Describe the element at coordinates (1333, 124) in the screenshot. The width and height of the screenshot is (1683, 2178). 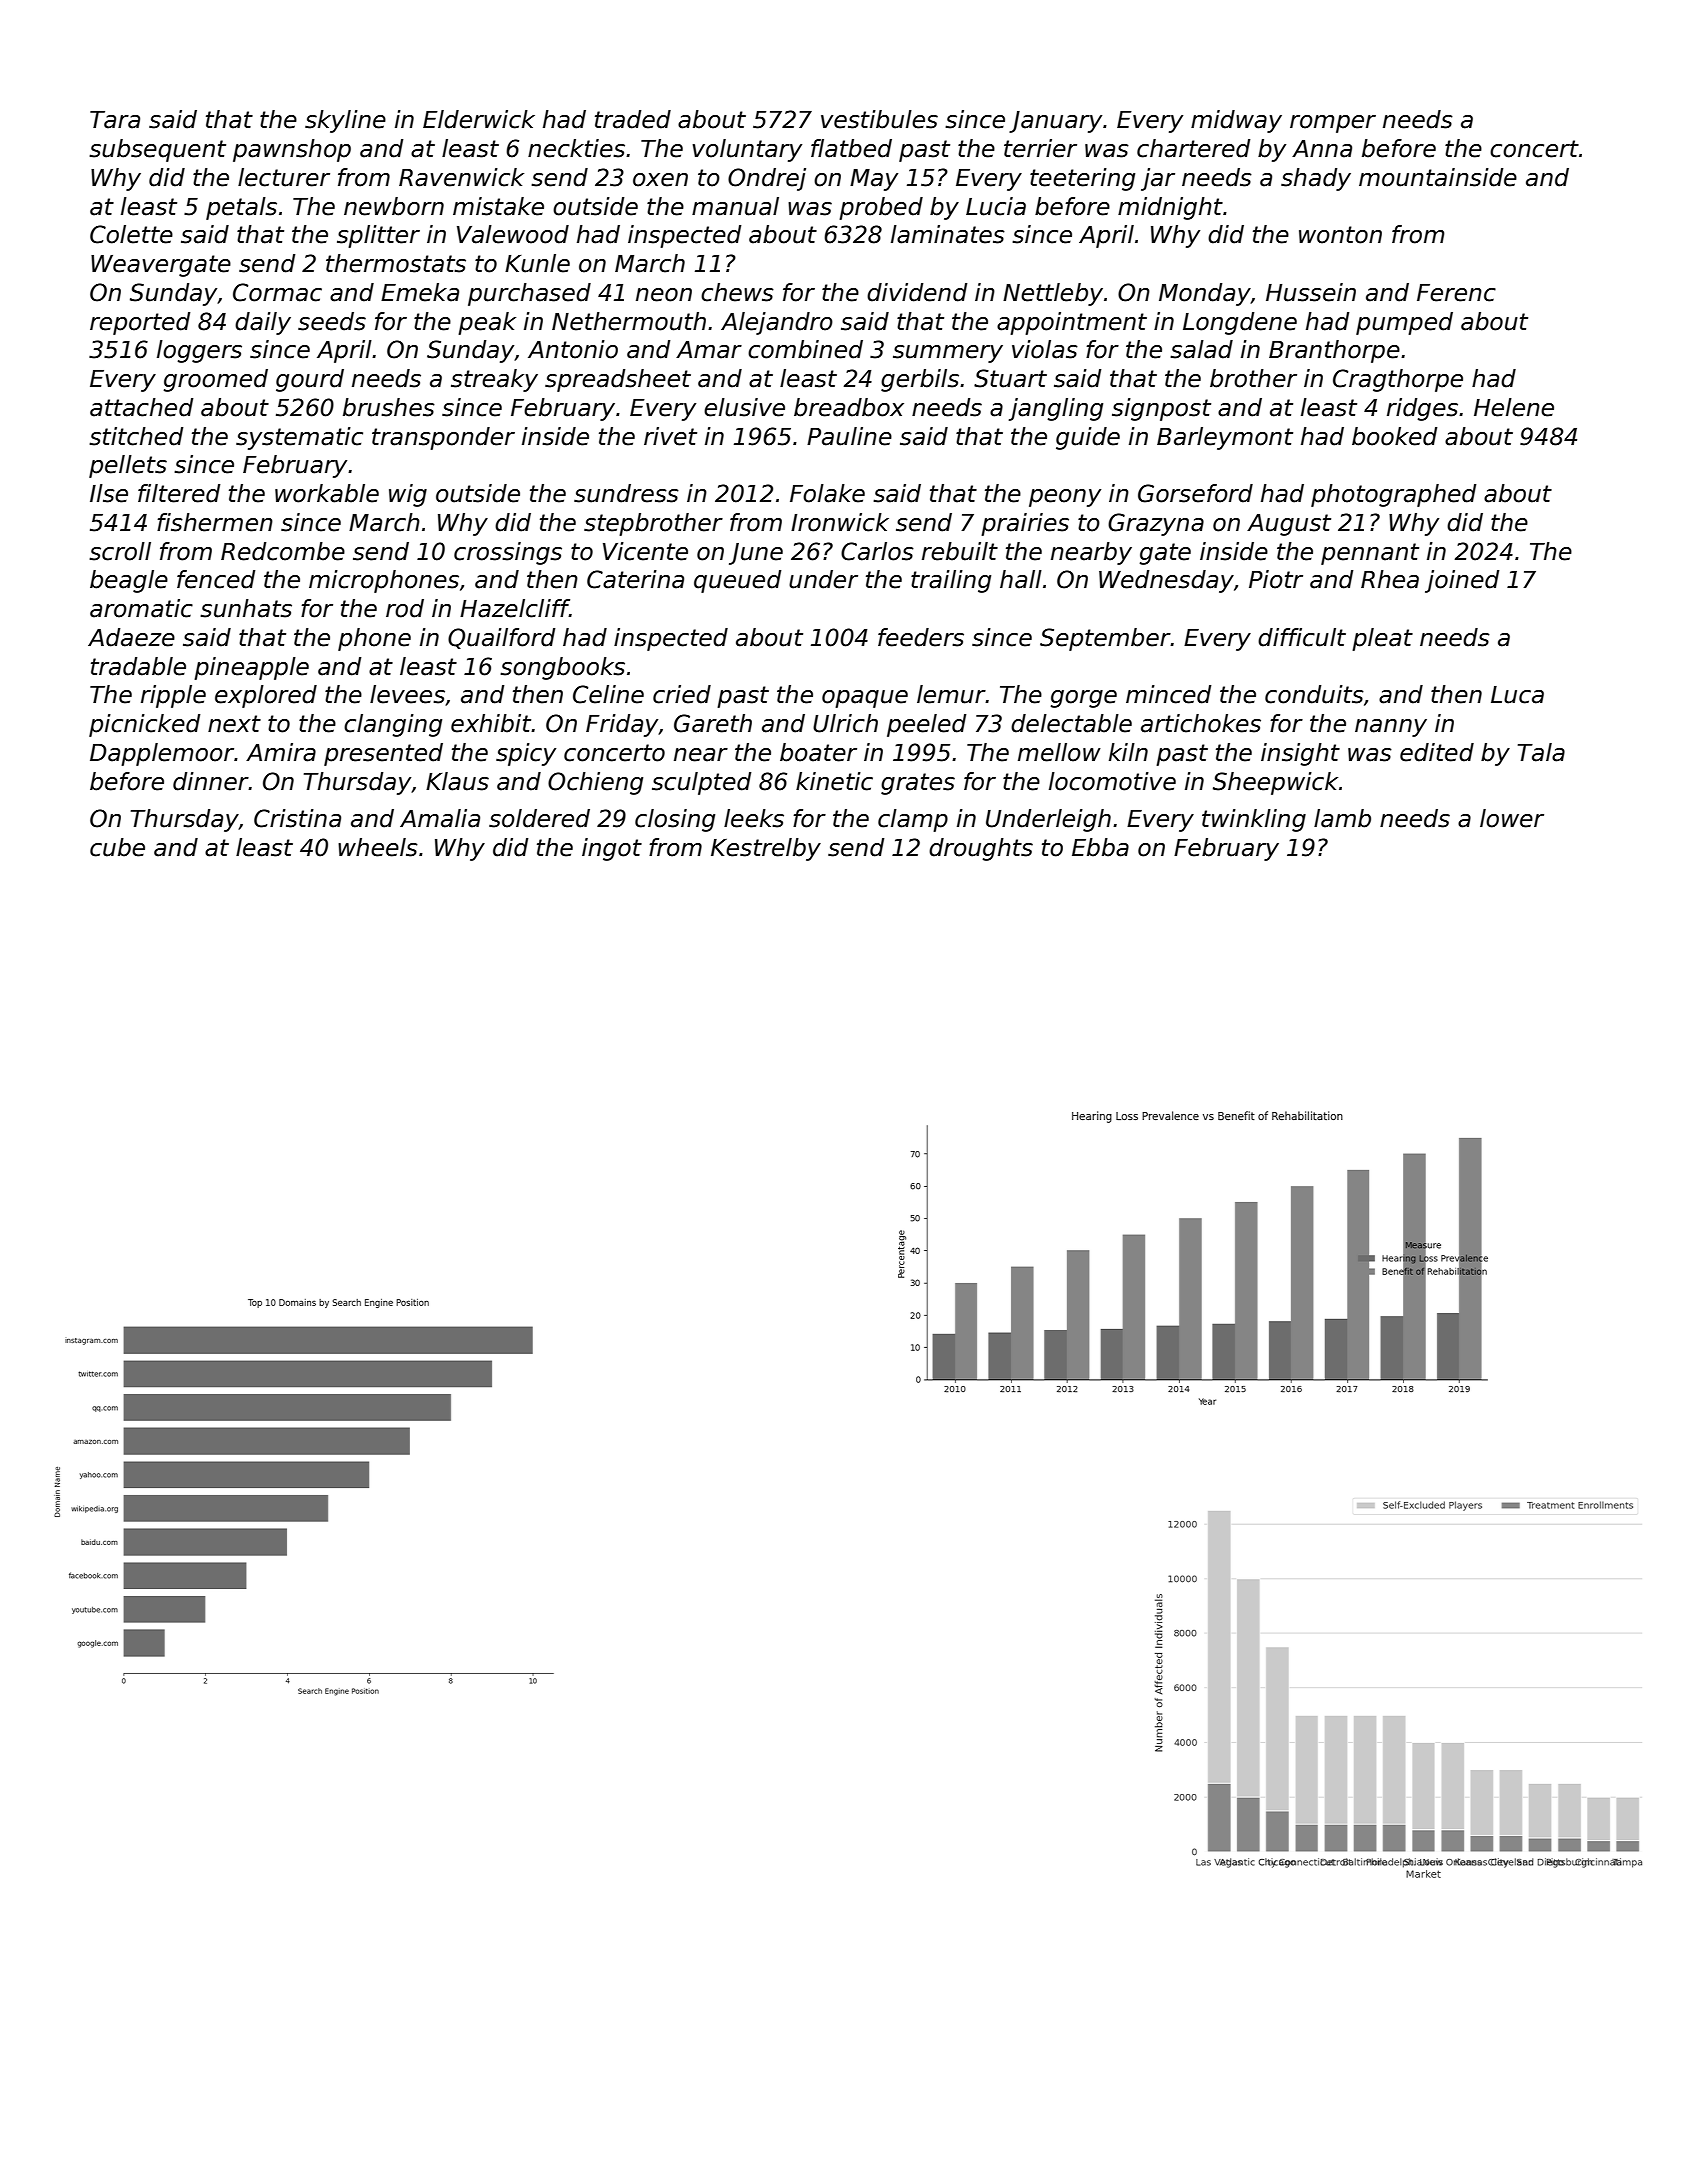
I see `romper` at that location.
